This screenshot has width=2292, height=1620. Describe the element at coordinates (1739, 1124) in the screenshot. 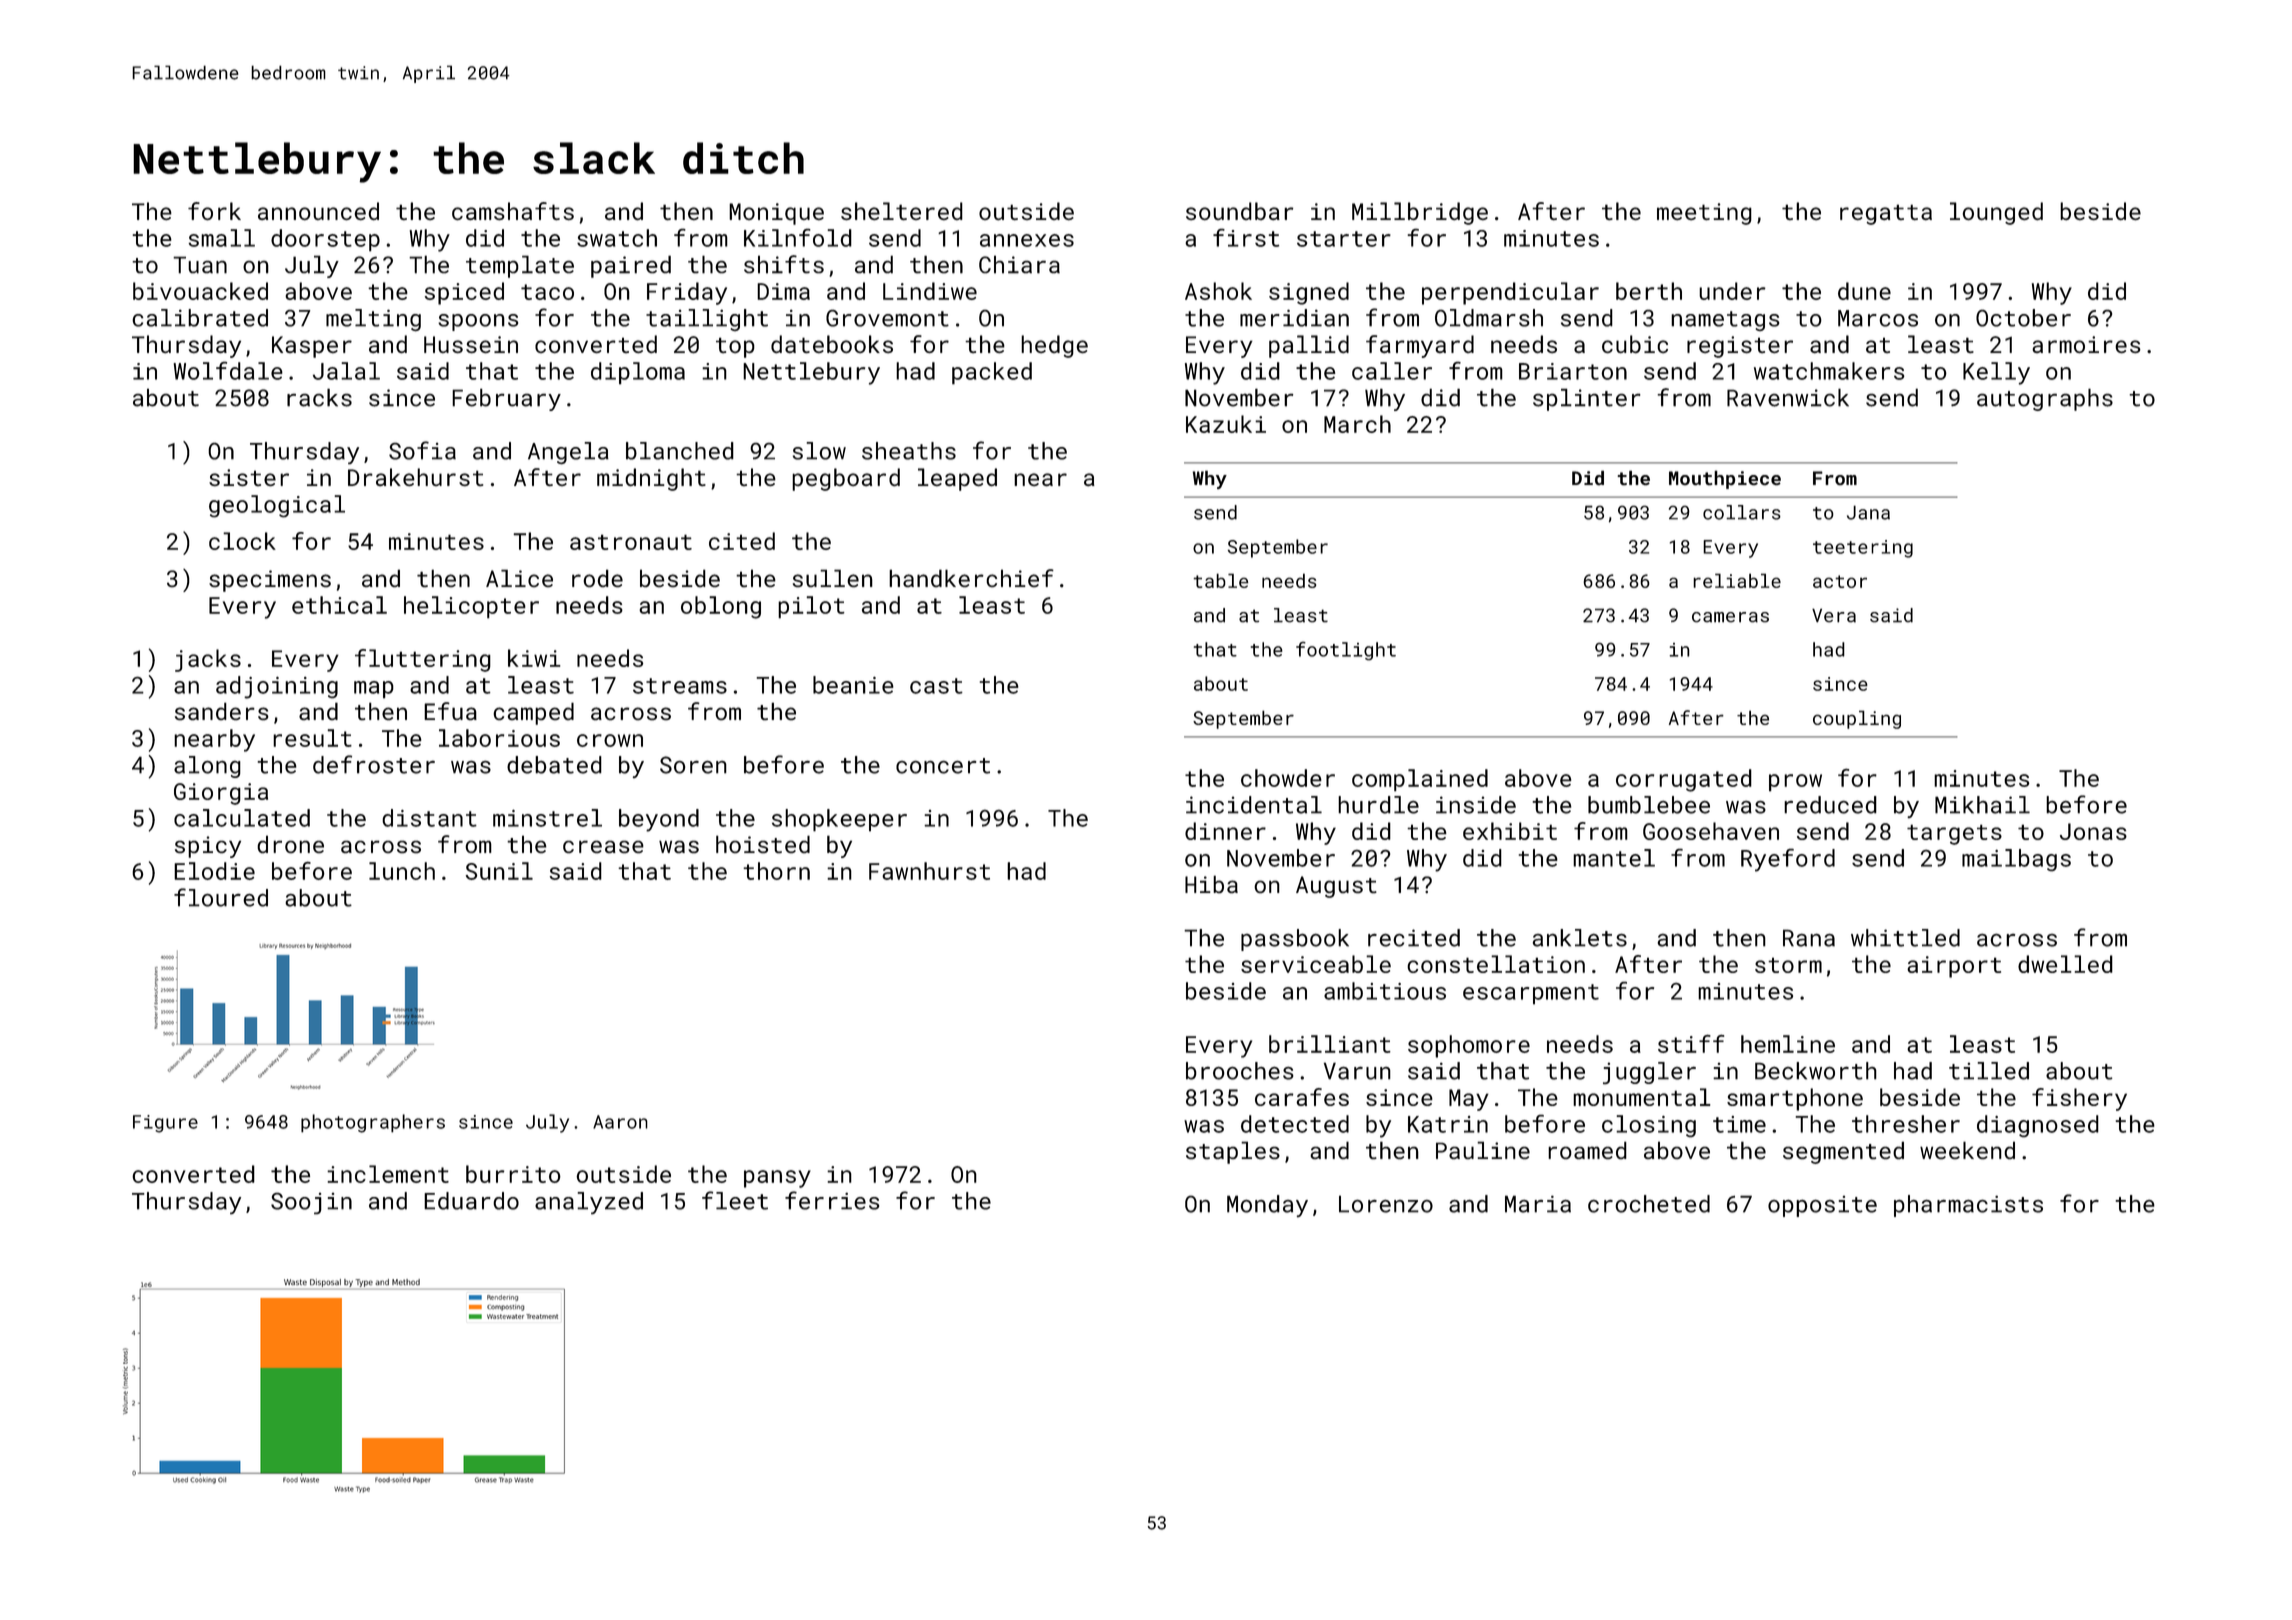

I see `time` at that location.
